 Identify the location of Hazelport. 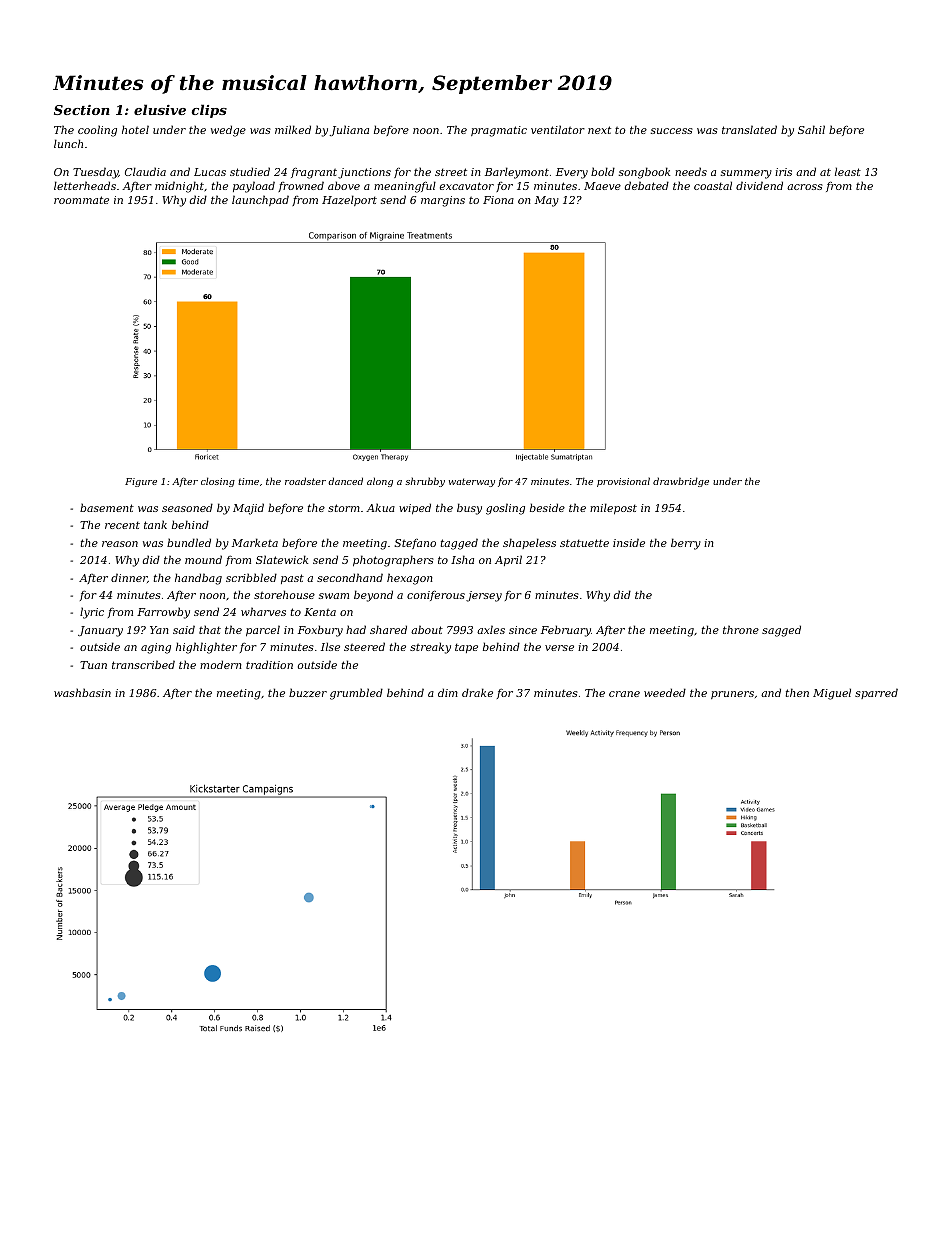
(349, 200).
